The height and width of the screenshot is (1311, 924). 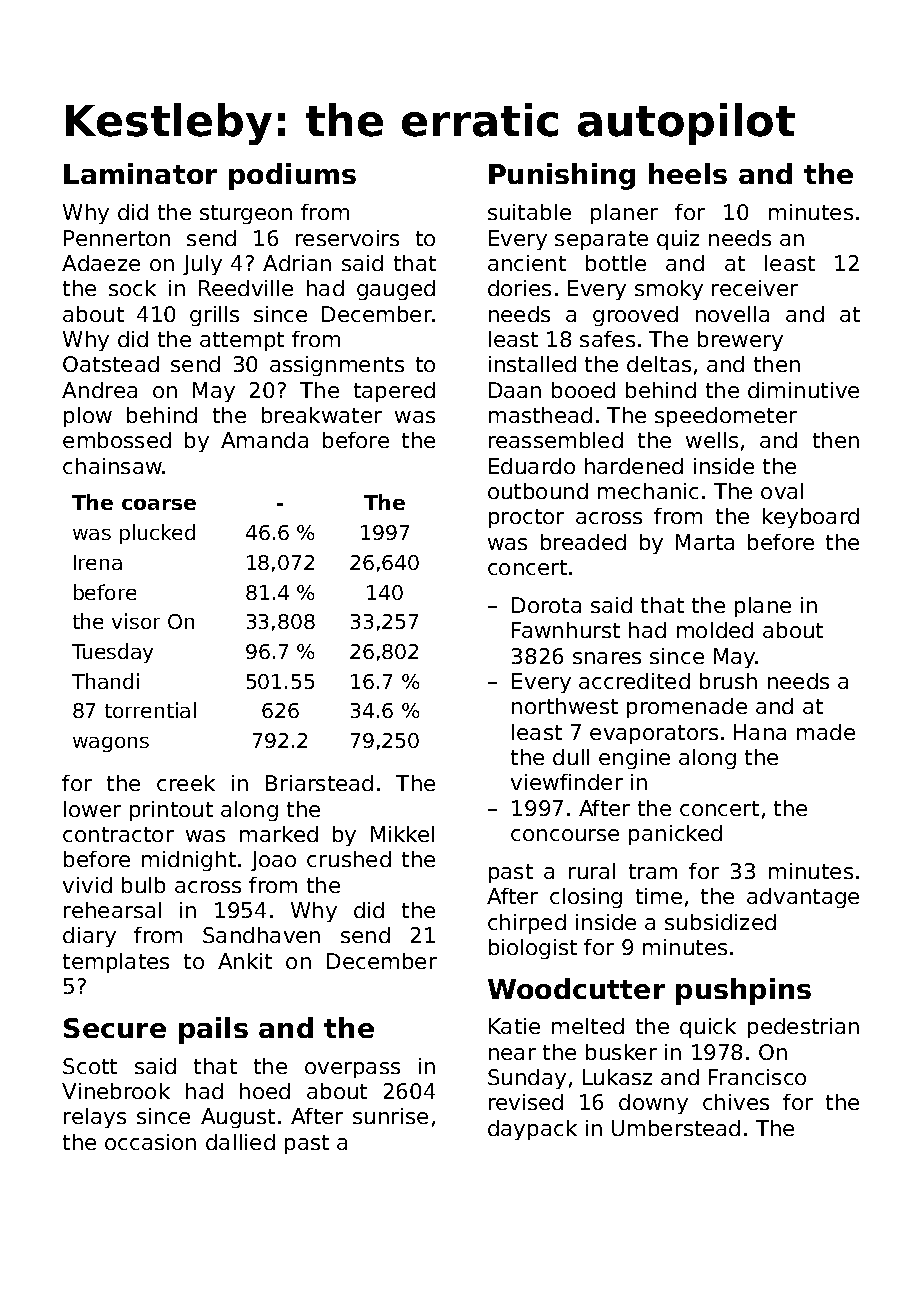 What do you see at coordinates (264, 440) in the screenshot?
I see `Amanda` at bounding box center [264, 440].
